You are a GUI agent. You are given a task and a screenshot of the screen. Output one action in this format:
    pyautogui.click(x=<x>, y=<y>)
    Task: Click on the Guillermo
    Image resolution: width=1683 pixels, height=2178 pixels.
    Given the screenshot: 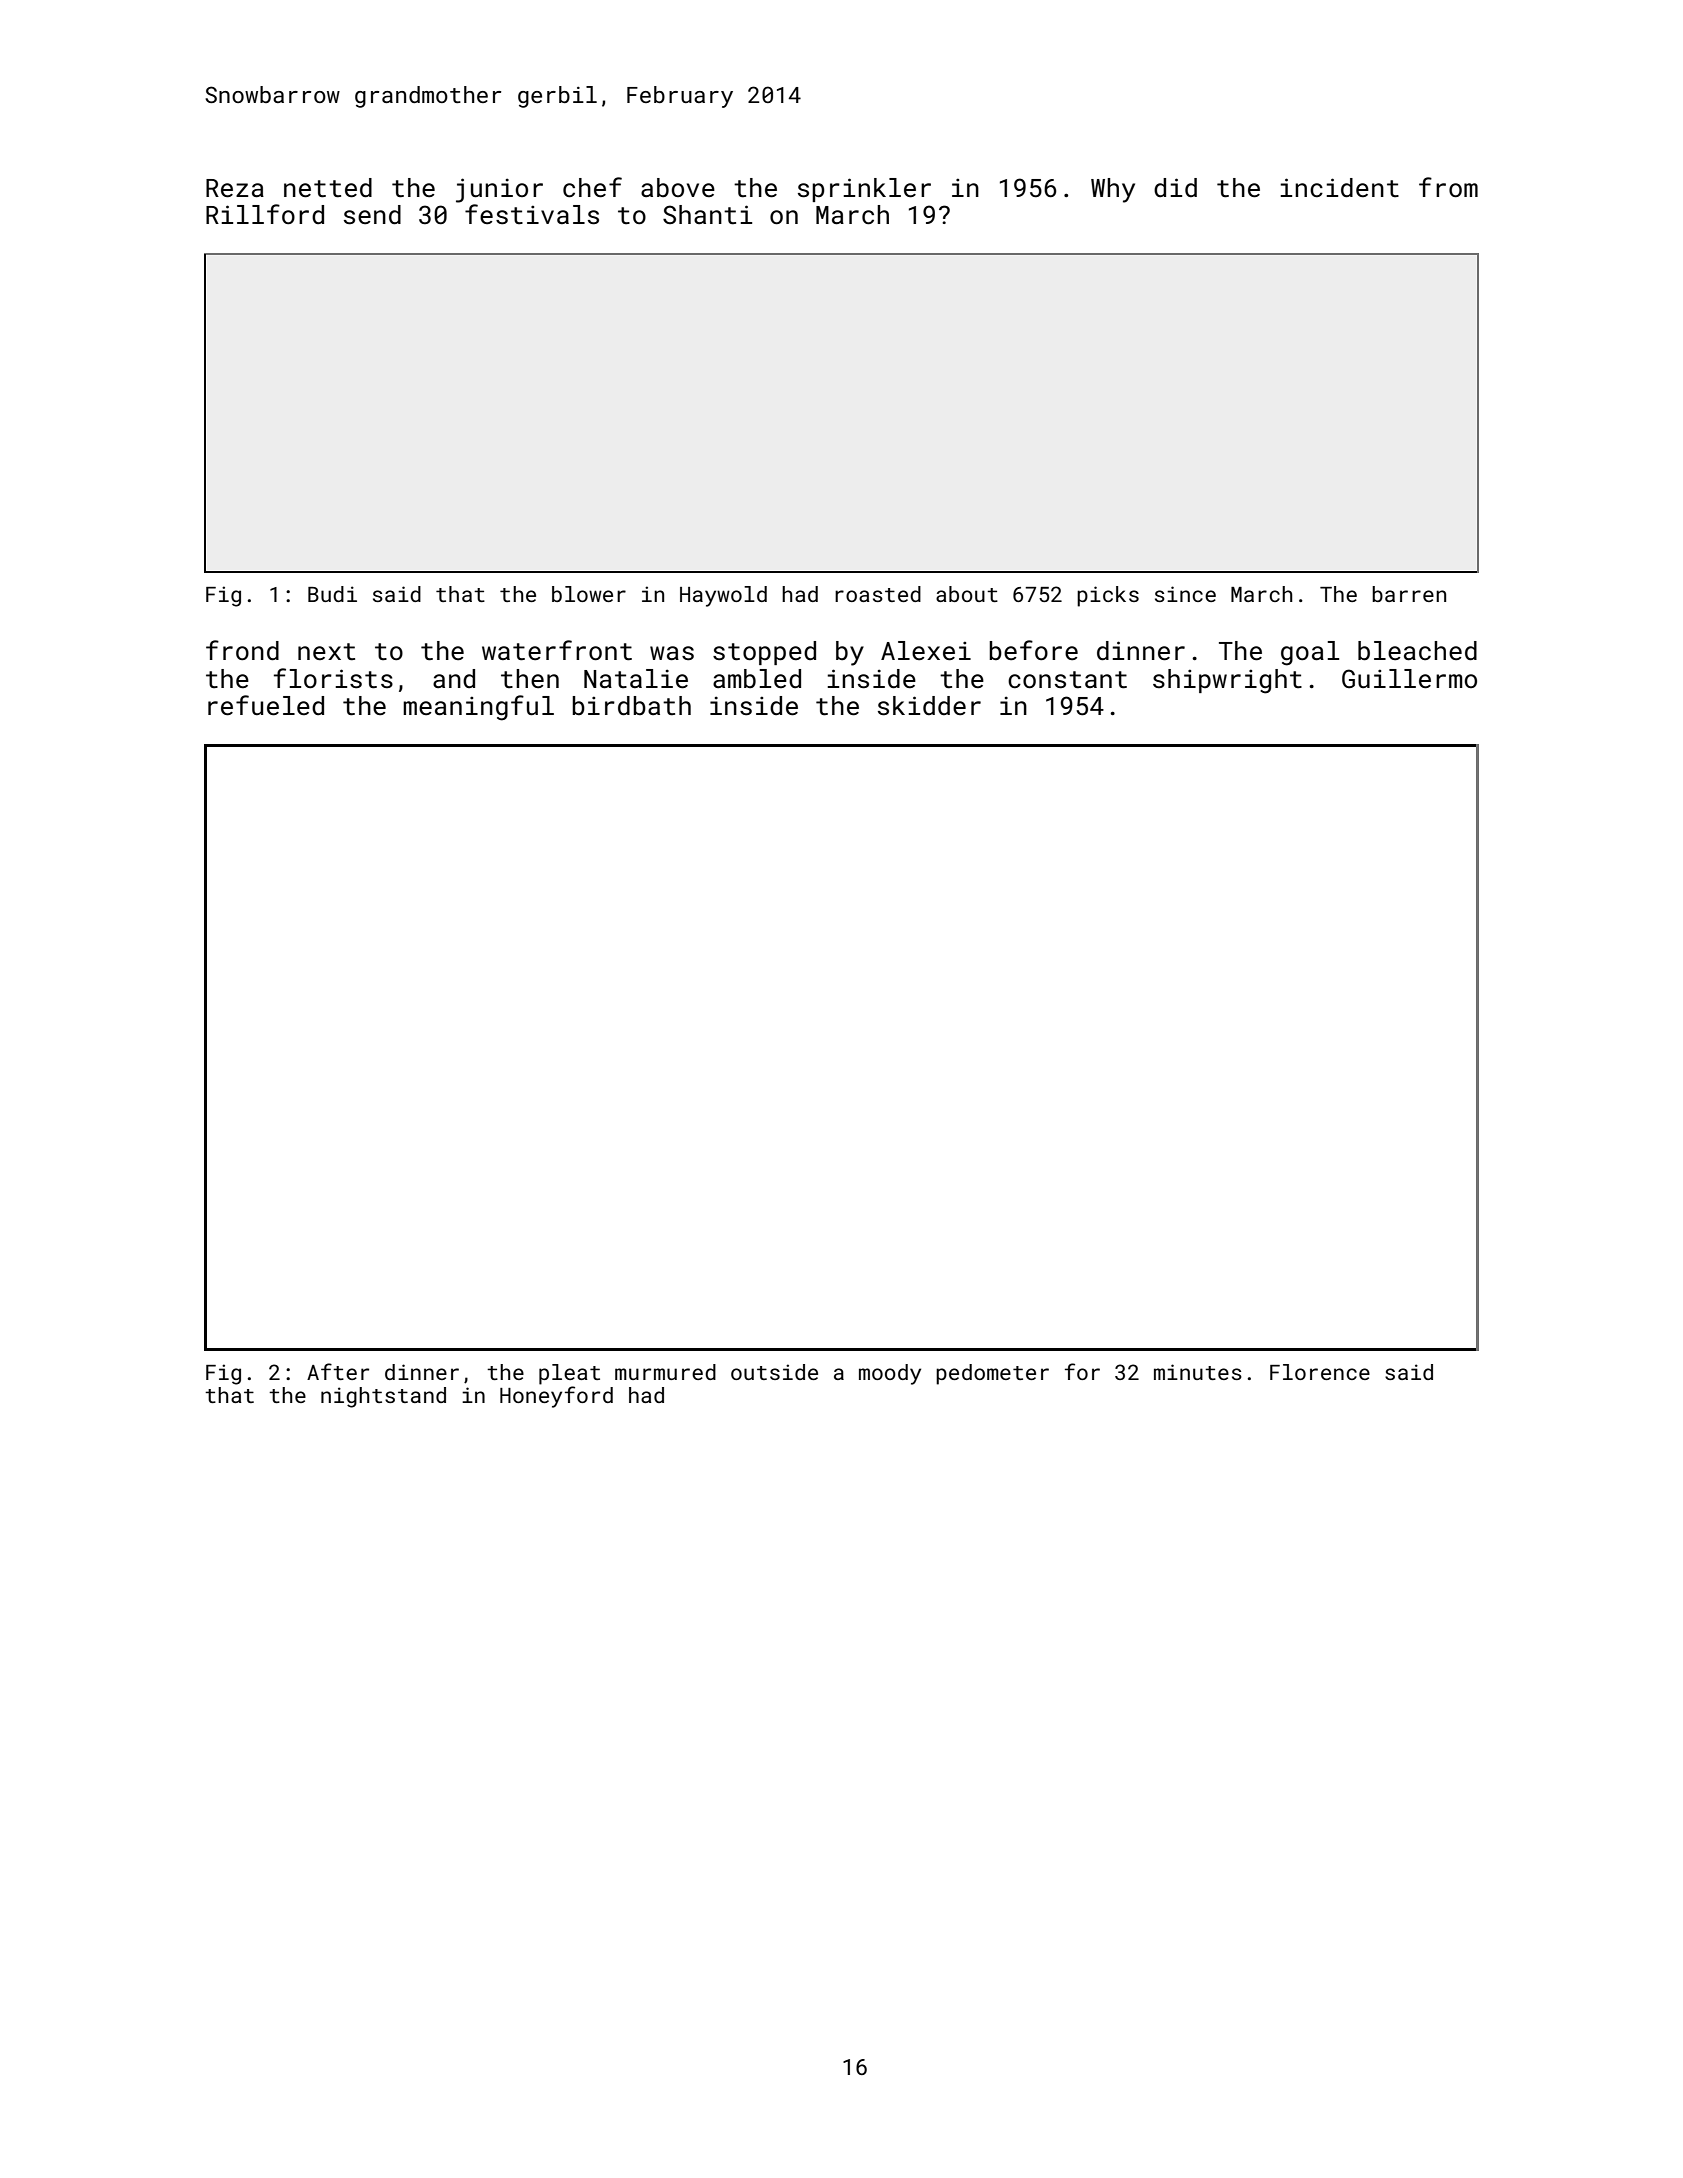 What is the action you would take?
    pyautogui.click(x=1409, y=679)
